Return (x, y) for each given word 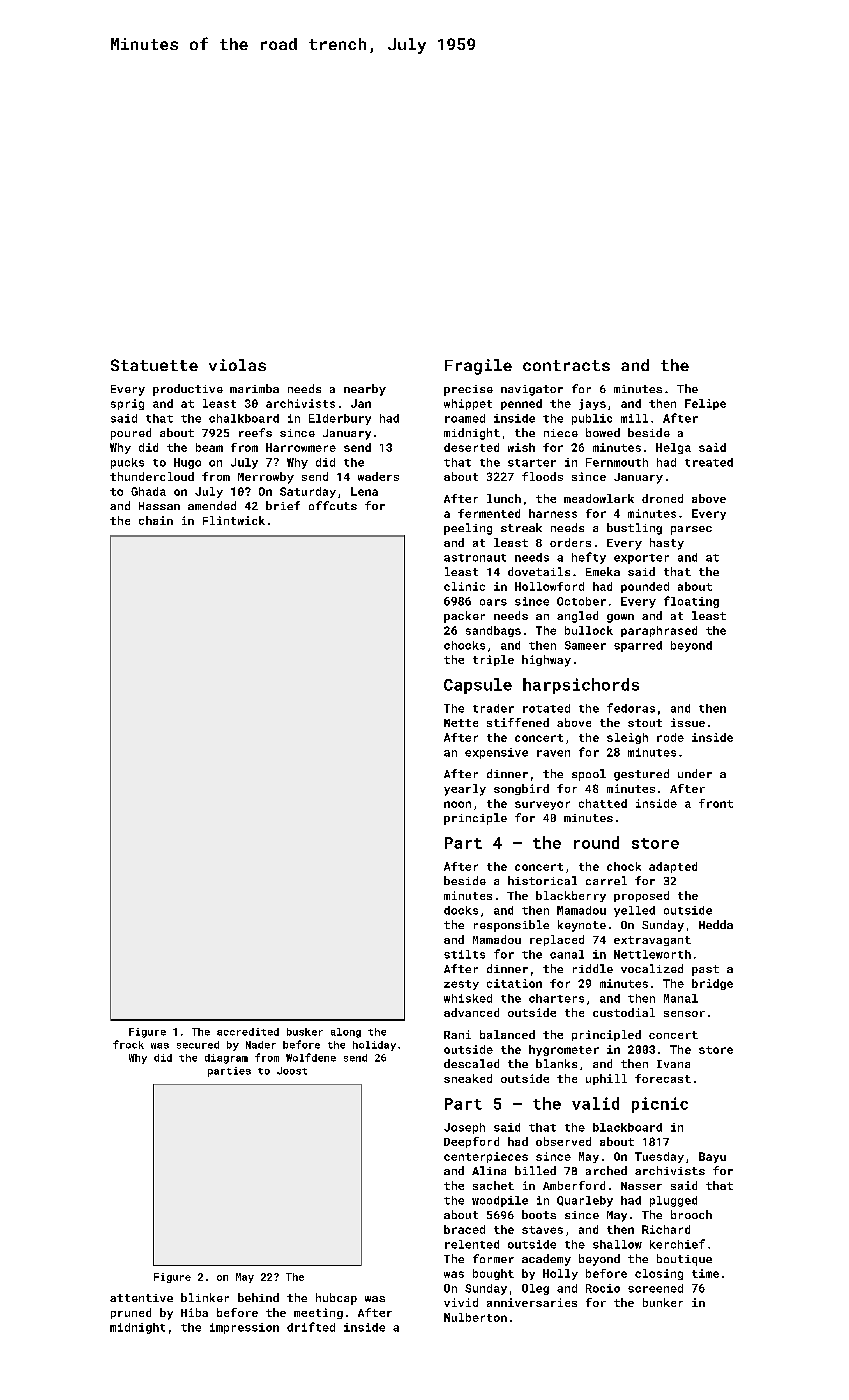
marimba (254, 388)
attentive (141, 1298)
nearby (365, 390)
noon (457, 804)
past (705, 970)
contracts (566, 365)
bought (493, 1274)
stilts (464, 954)
